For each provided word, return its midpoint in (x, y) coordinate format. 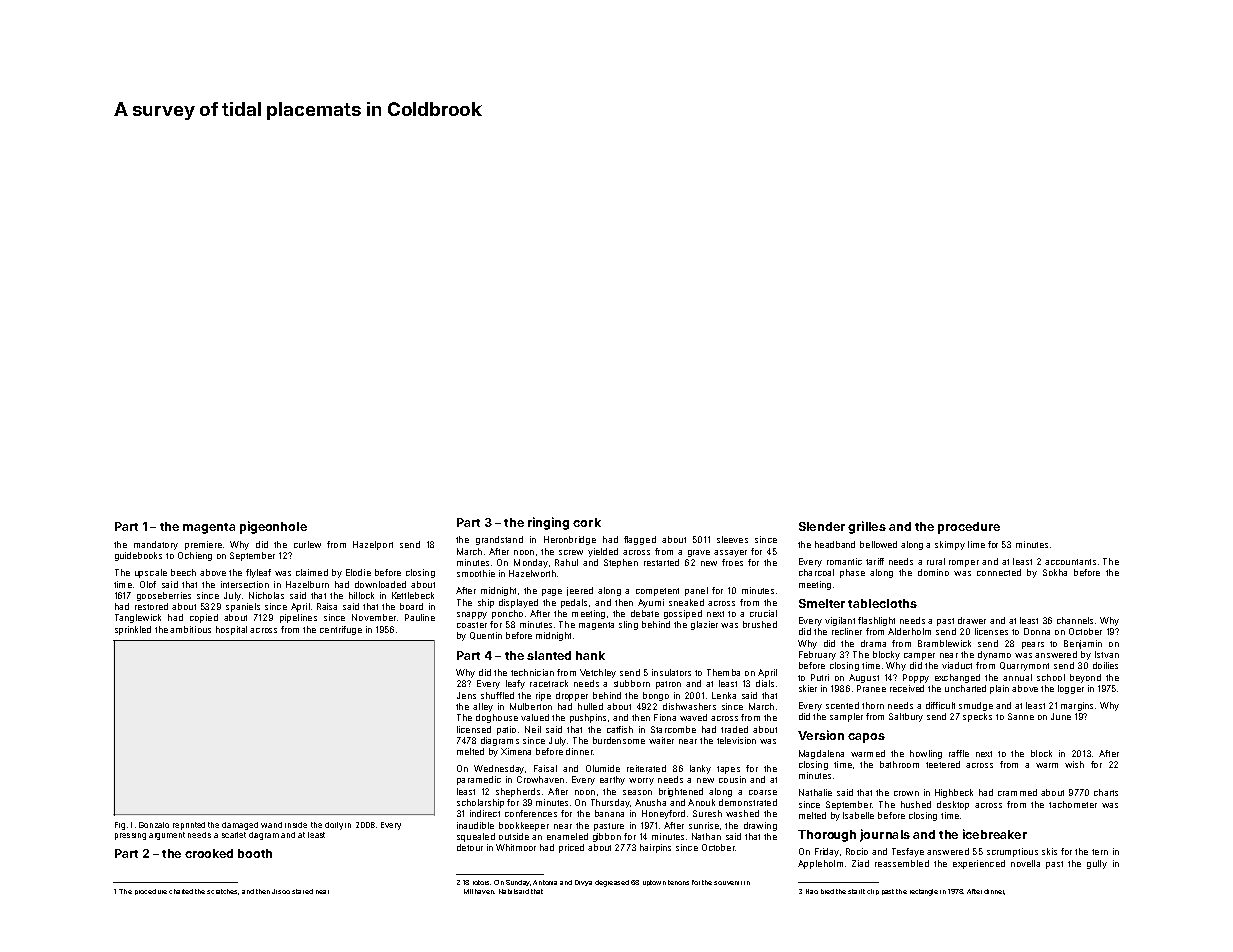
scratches (223, 892)
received (907, 688)
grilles (867, 527)
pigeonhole (273, 527)
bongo (656, 696)
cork (587, 522)
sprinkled (133, 630)
